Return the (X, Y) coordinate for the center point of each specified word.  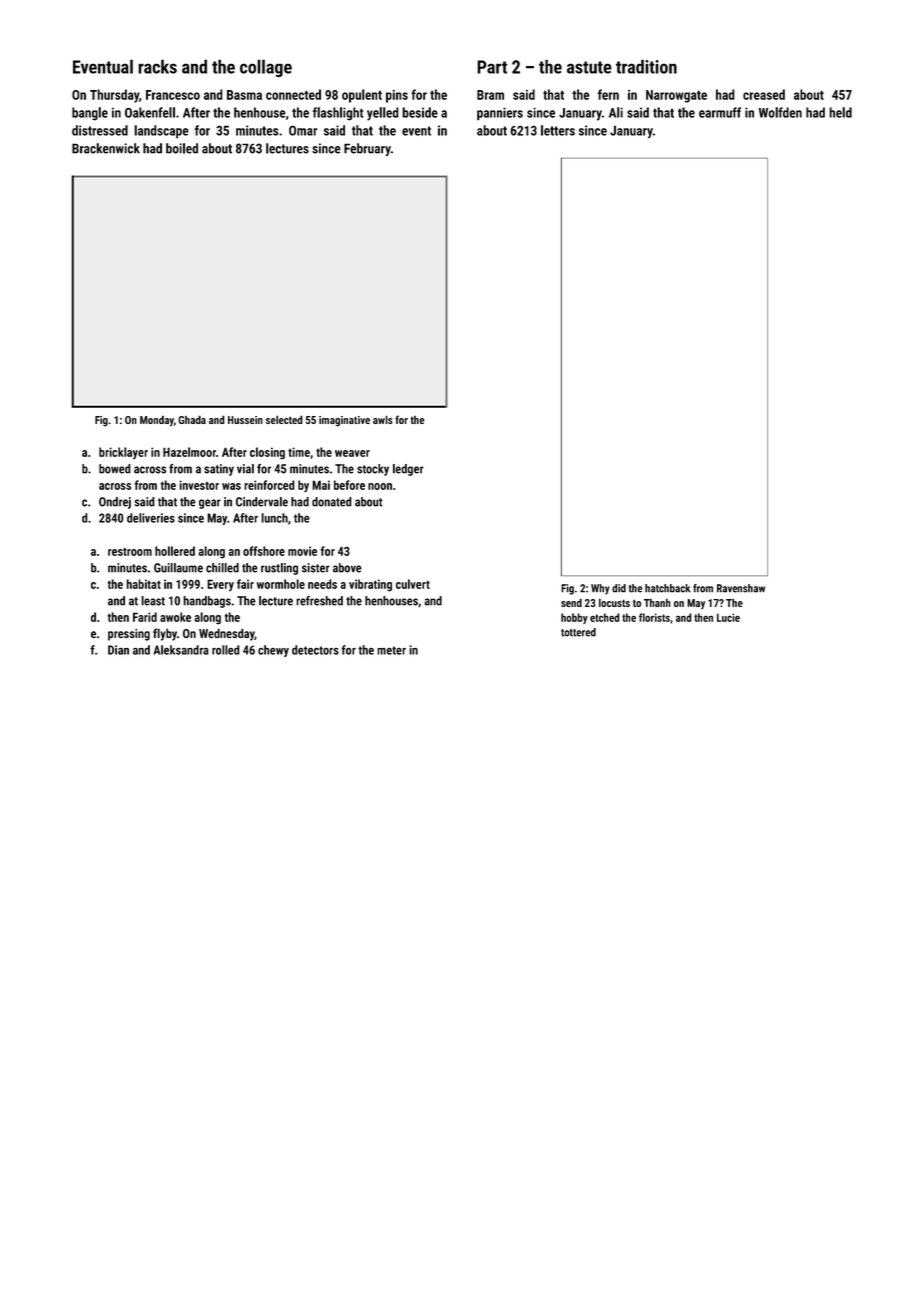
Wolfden (780, 112)
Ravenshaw (741, 588)
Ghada (192, 419)
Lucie (728, 617)
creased (764, 94)
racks (157, 66)
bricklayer (123, 453)
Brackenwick (106, 148)
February (367, 149)
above (347, 568)
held (840, 112)
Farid (145, 617)
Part (492, 67)
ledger (408, 470)
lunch (274, 518)
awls (383, 419)
